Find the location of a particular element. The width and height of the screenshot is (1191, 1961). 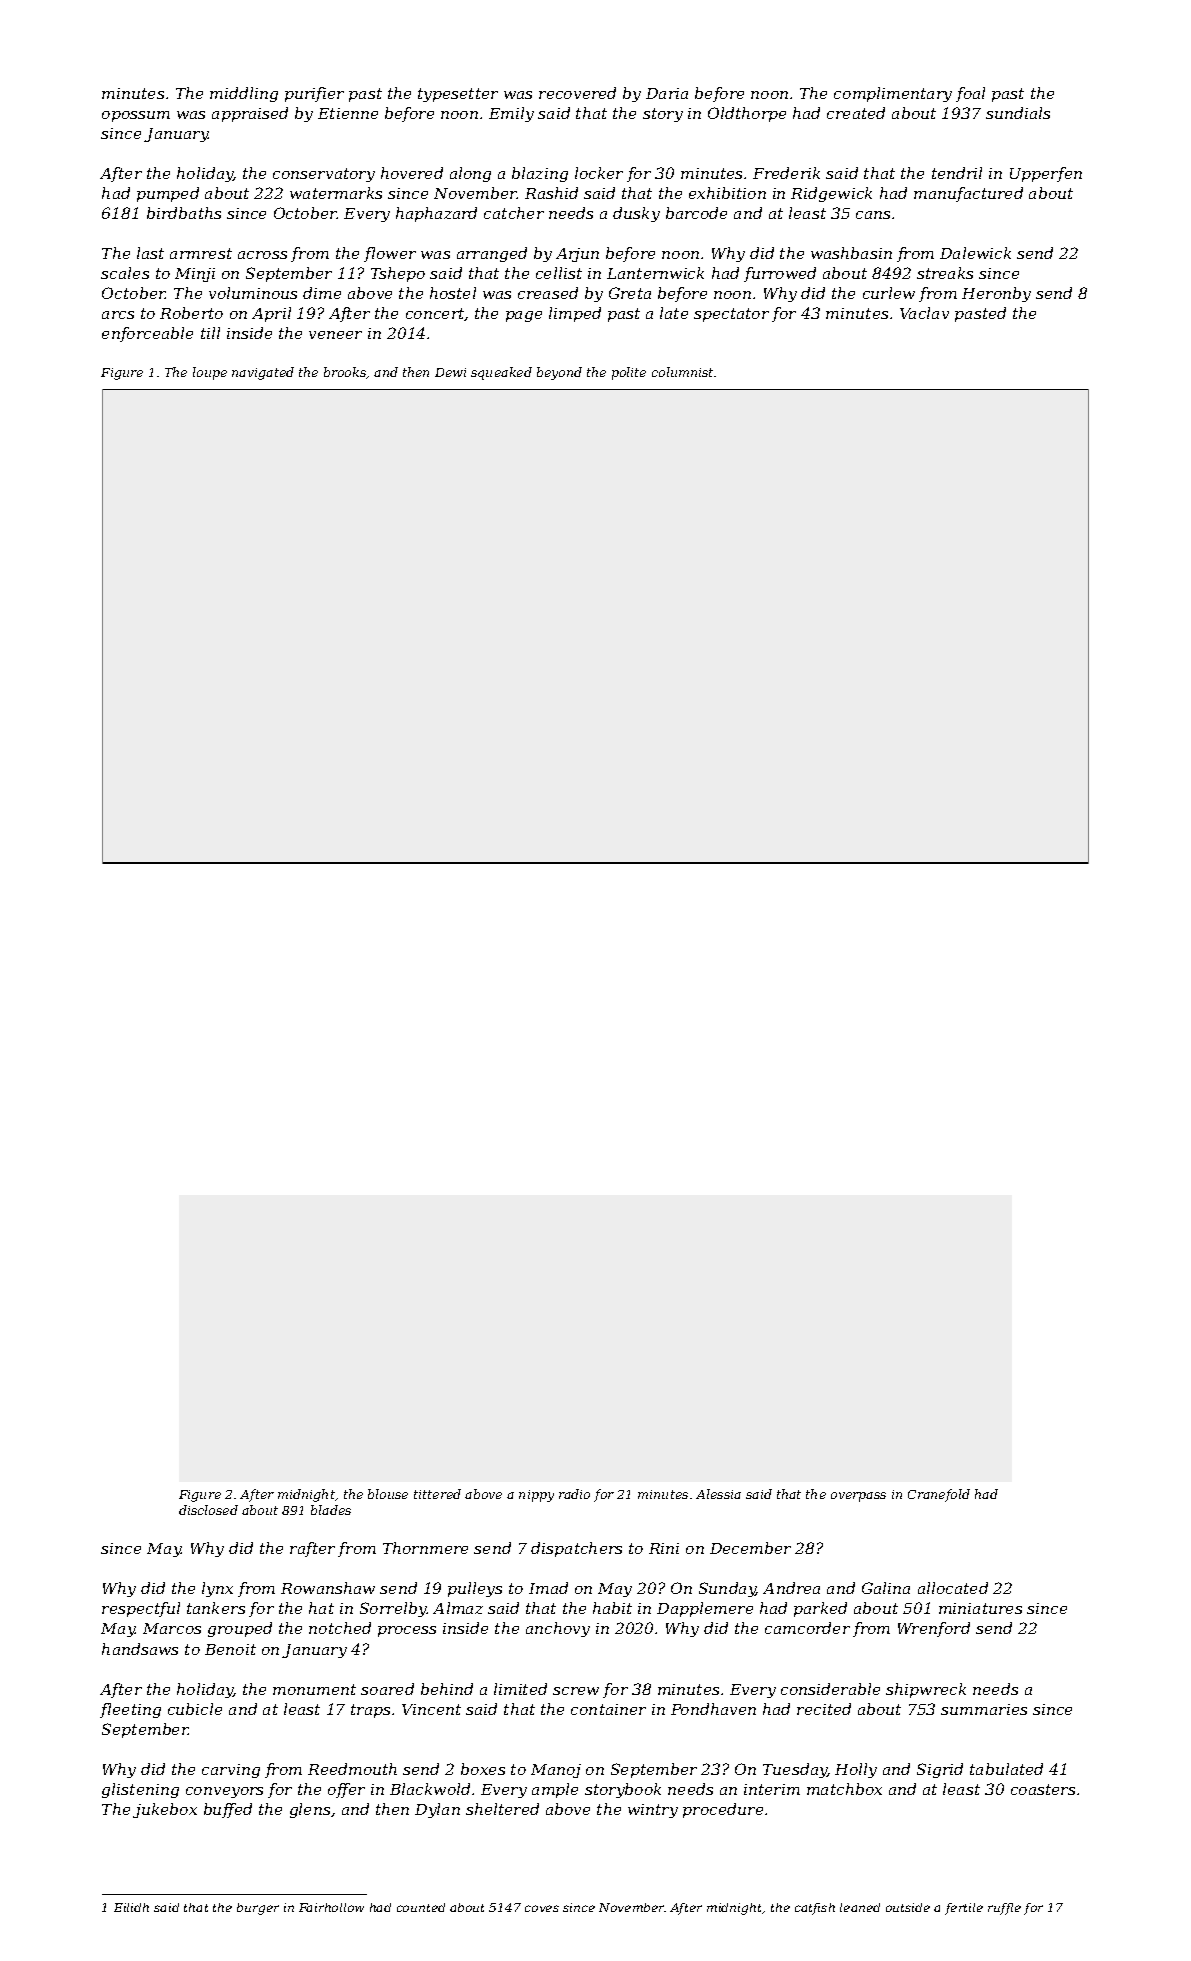

Upperfen is located at coordinates (1046, 174).
